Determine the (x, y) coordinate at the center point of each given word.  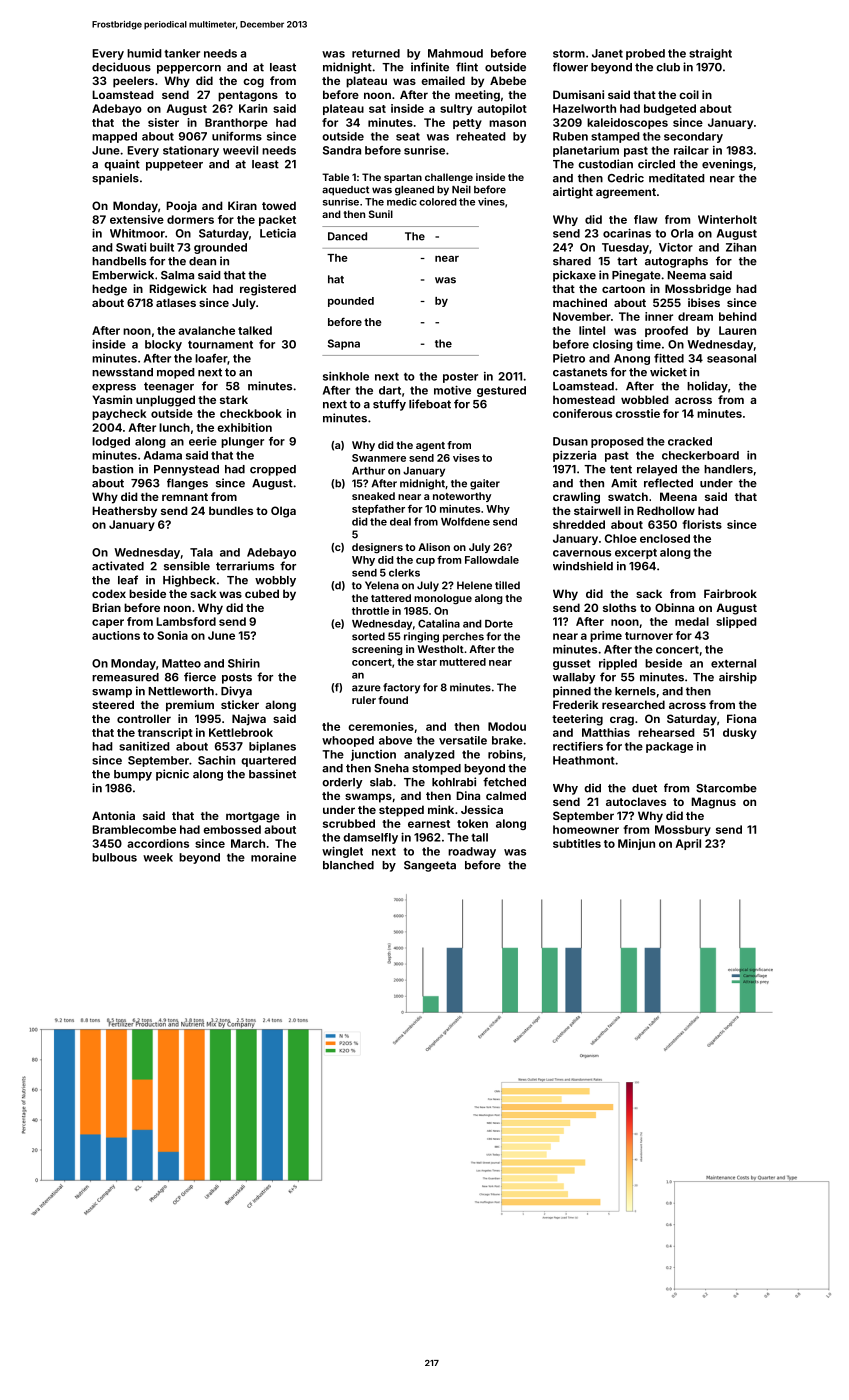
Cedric (626, 178)
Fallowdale (492, 560)
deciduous (121, 67)
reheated (481, 136)
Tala (201, 552)
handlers (728, 469)
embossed (232, 829)
